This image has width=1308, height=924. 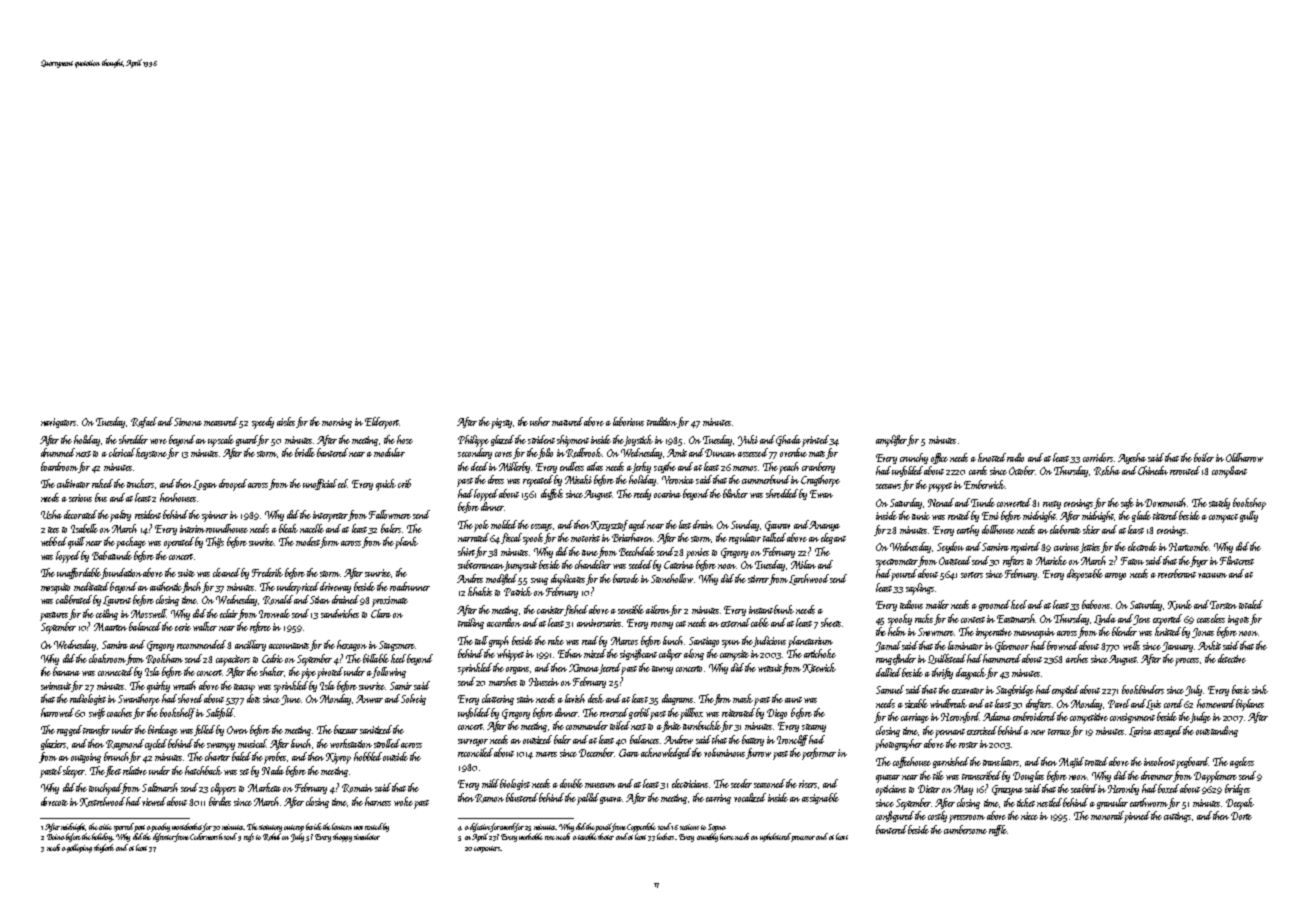 What do you see at coordinates (665, 467) in the image?
I see `scythe` at bounding box center [665, 467].
